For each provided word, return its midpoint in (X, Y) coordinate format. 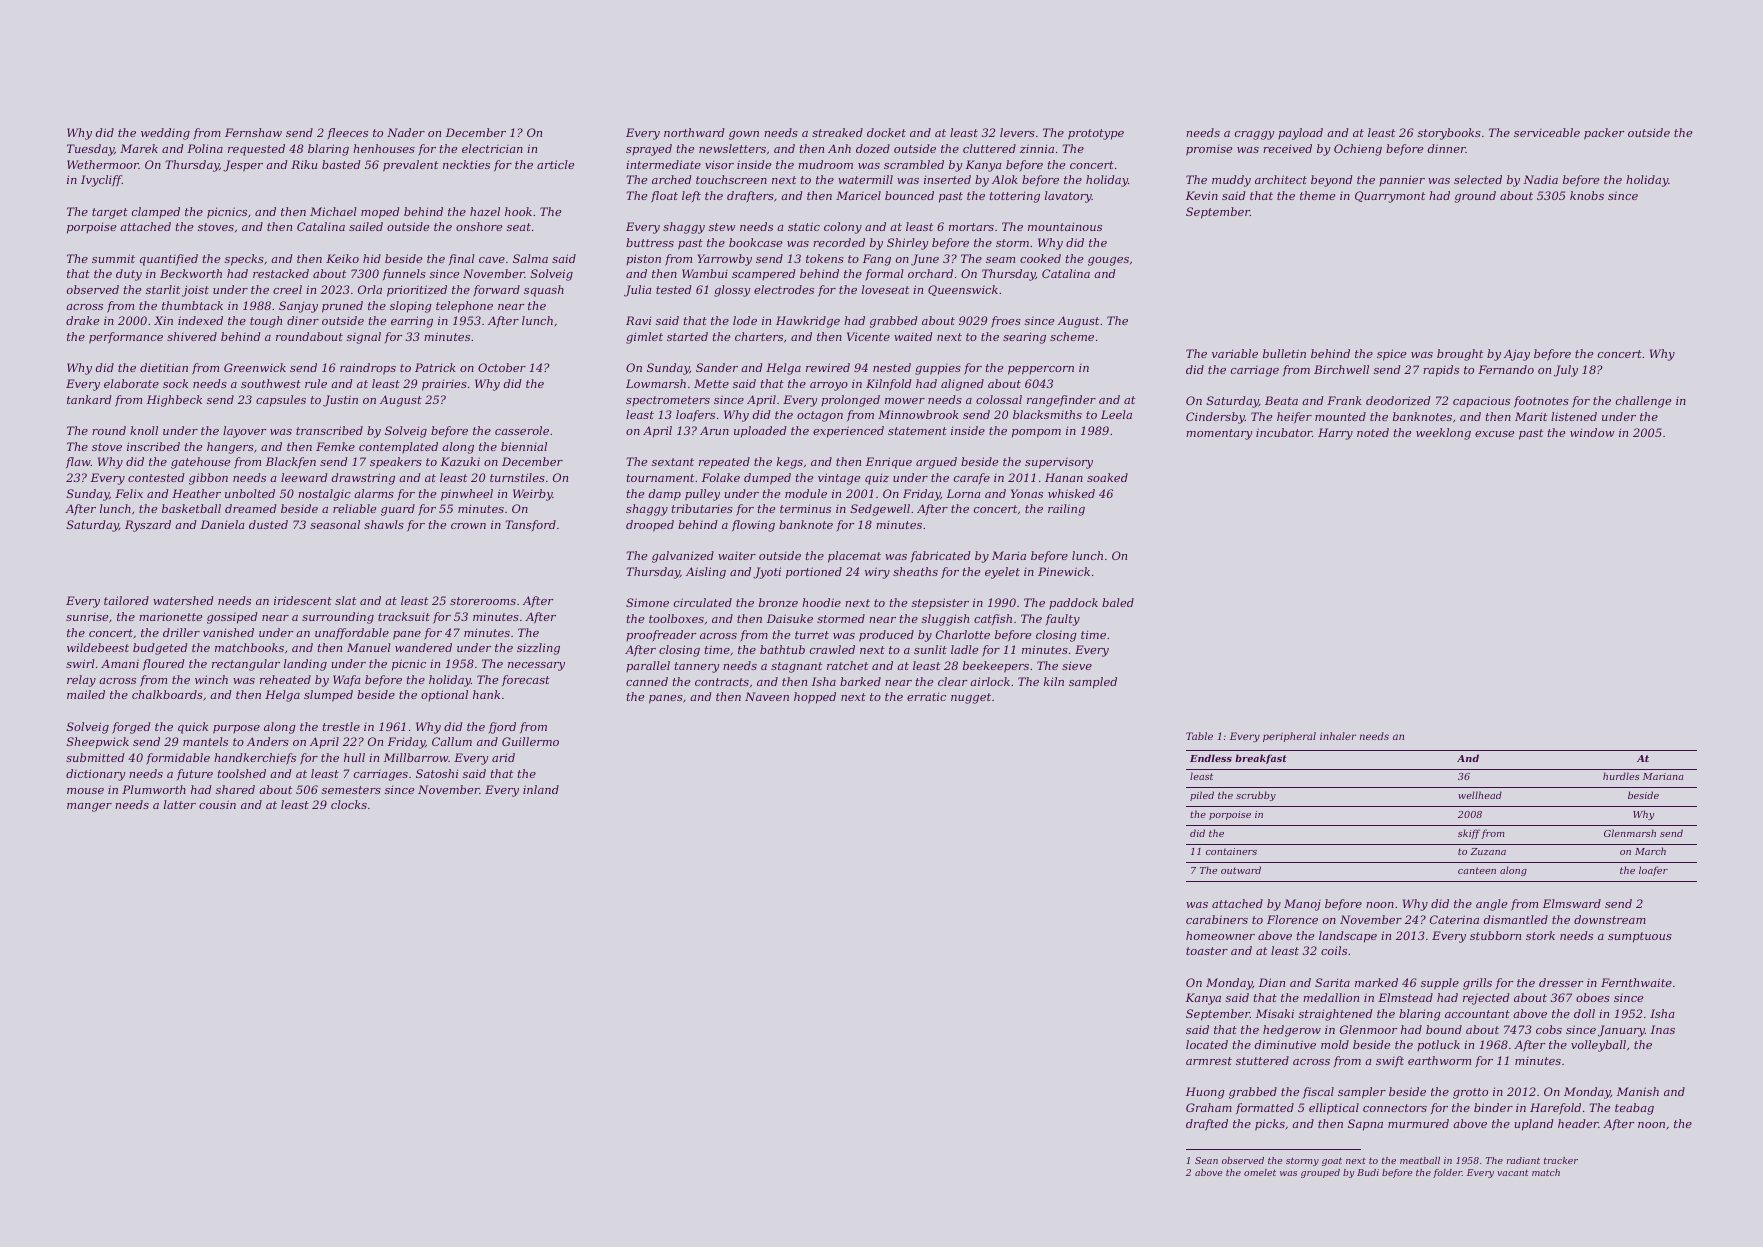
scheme (1072, 336)
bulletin (1284, 353)
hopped (815, 698)
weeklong (1443, 434)
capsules (281, 401)
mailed (86, 694)
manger (89, 807)
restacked (281, 273)
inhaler (1338, 736)
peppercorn (1041, 370)
